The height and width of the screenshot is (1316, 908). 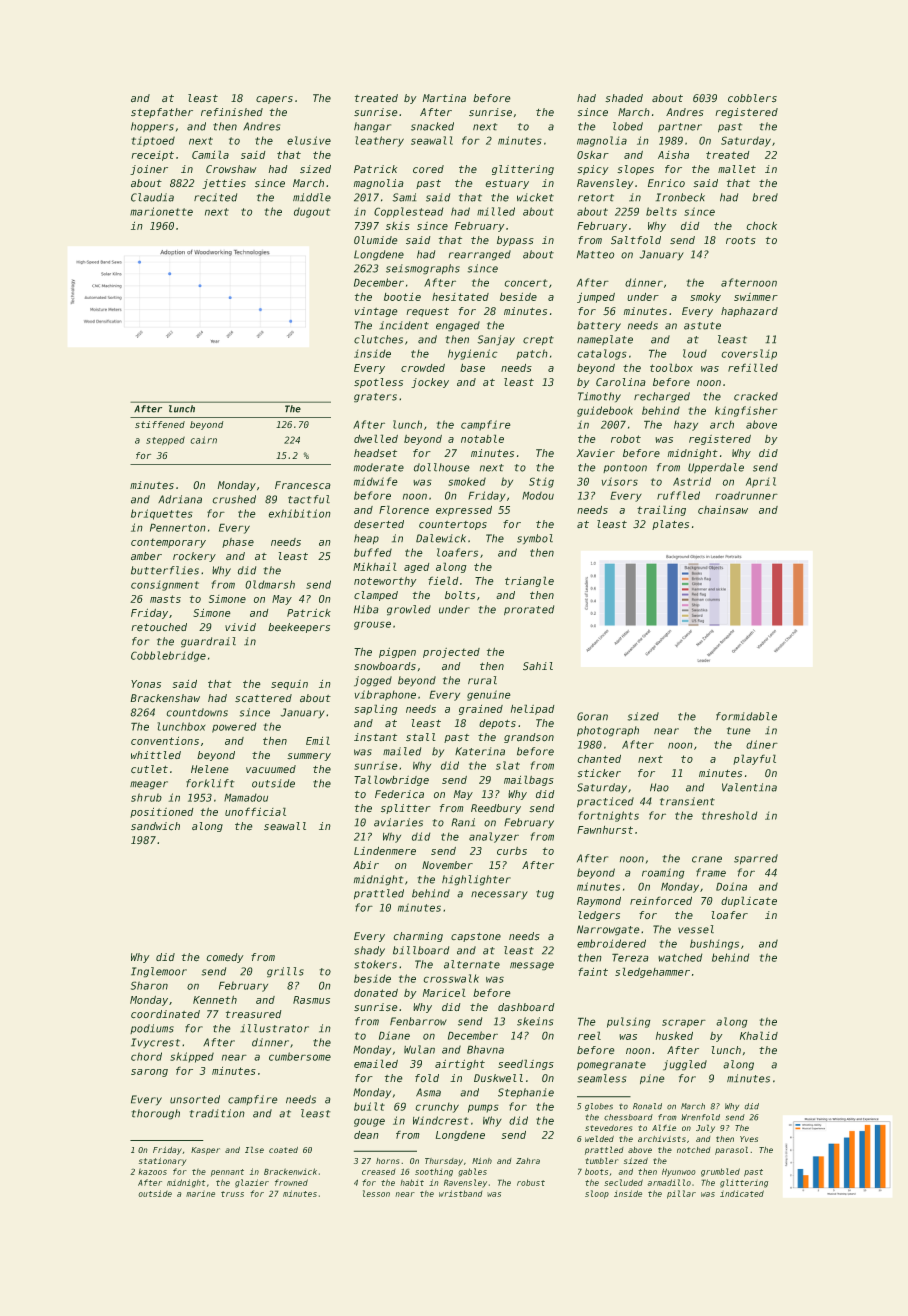 What do you see at coordinates (162, 1162) in the screenshot?
I see `stationary` at bounding box center [162, 1162].
